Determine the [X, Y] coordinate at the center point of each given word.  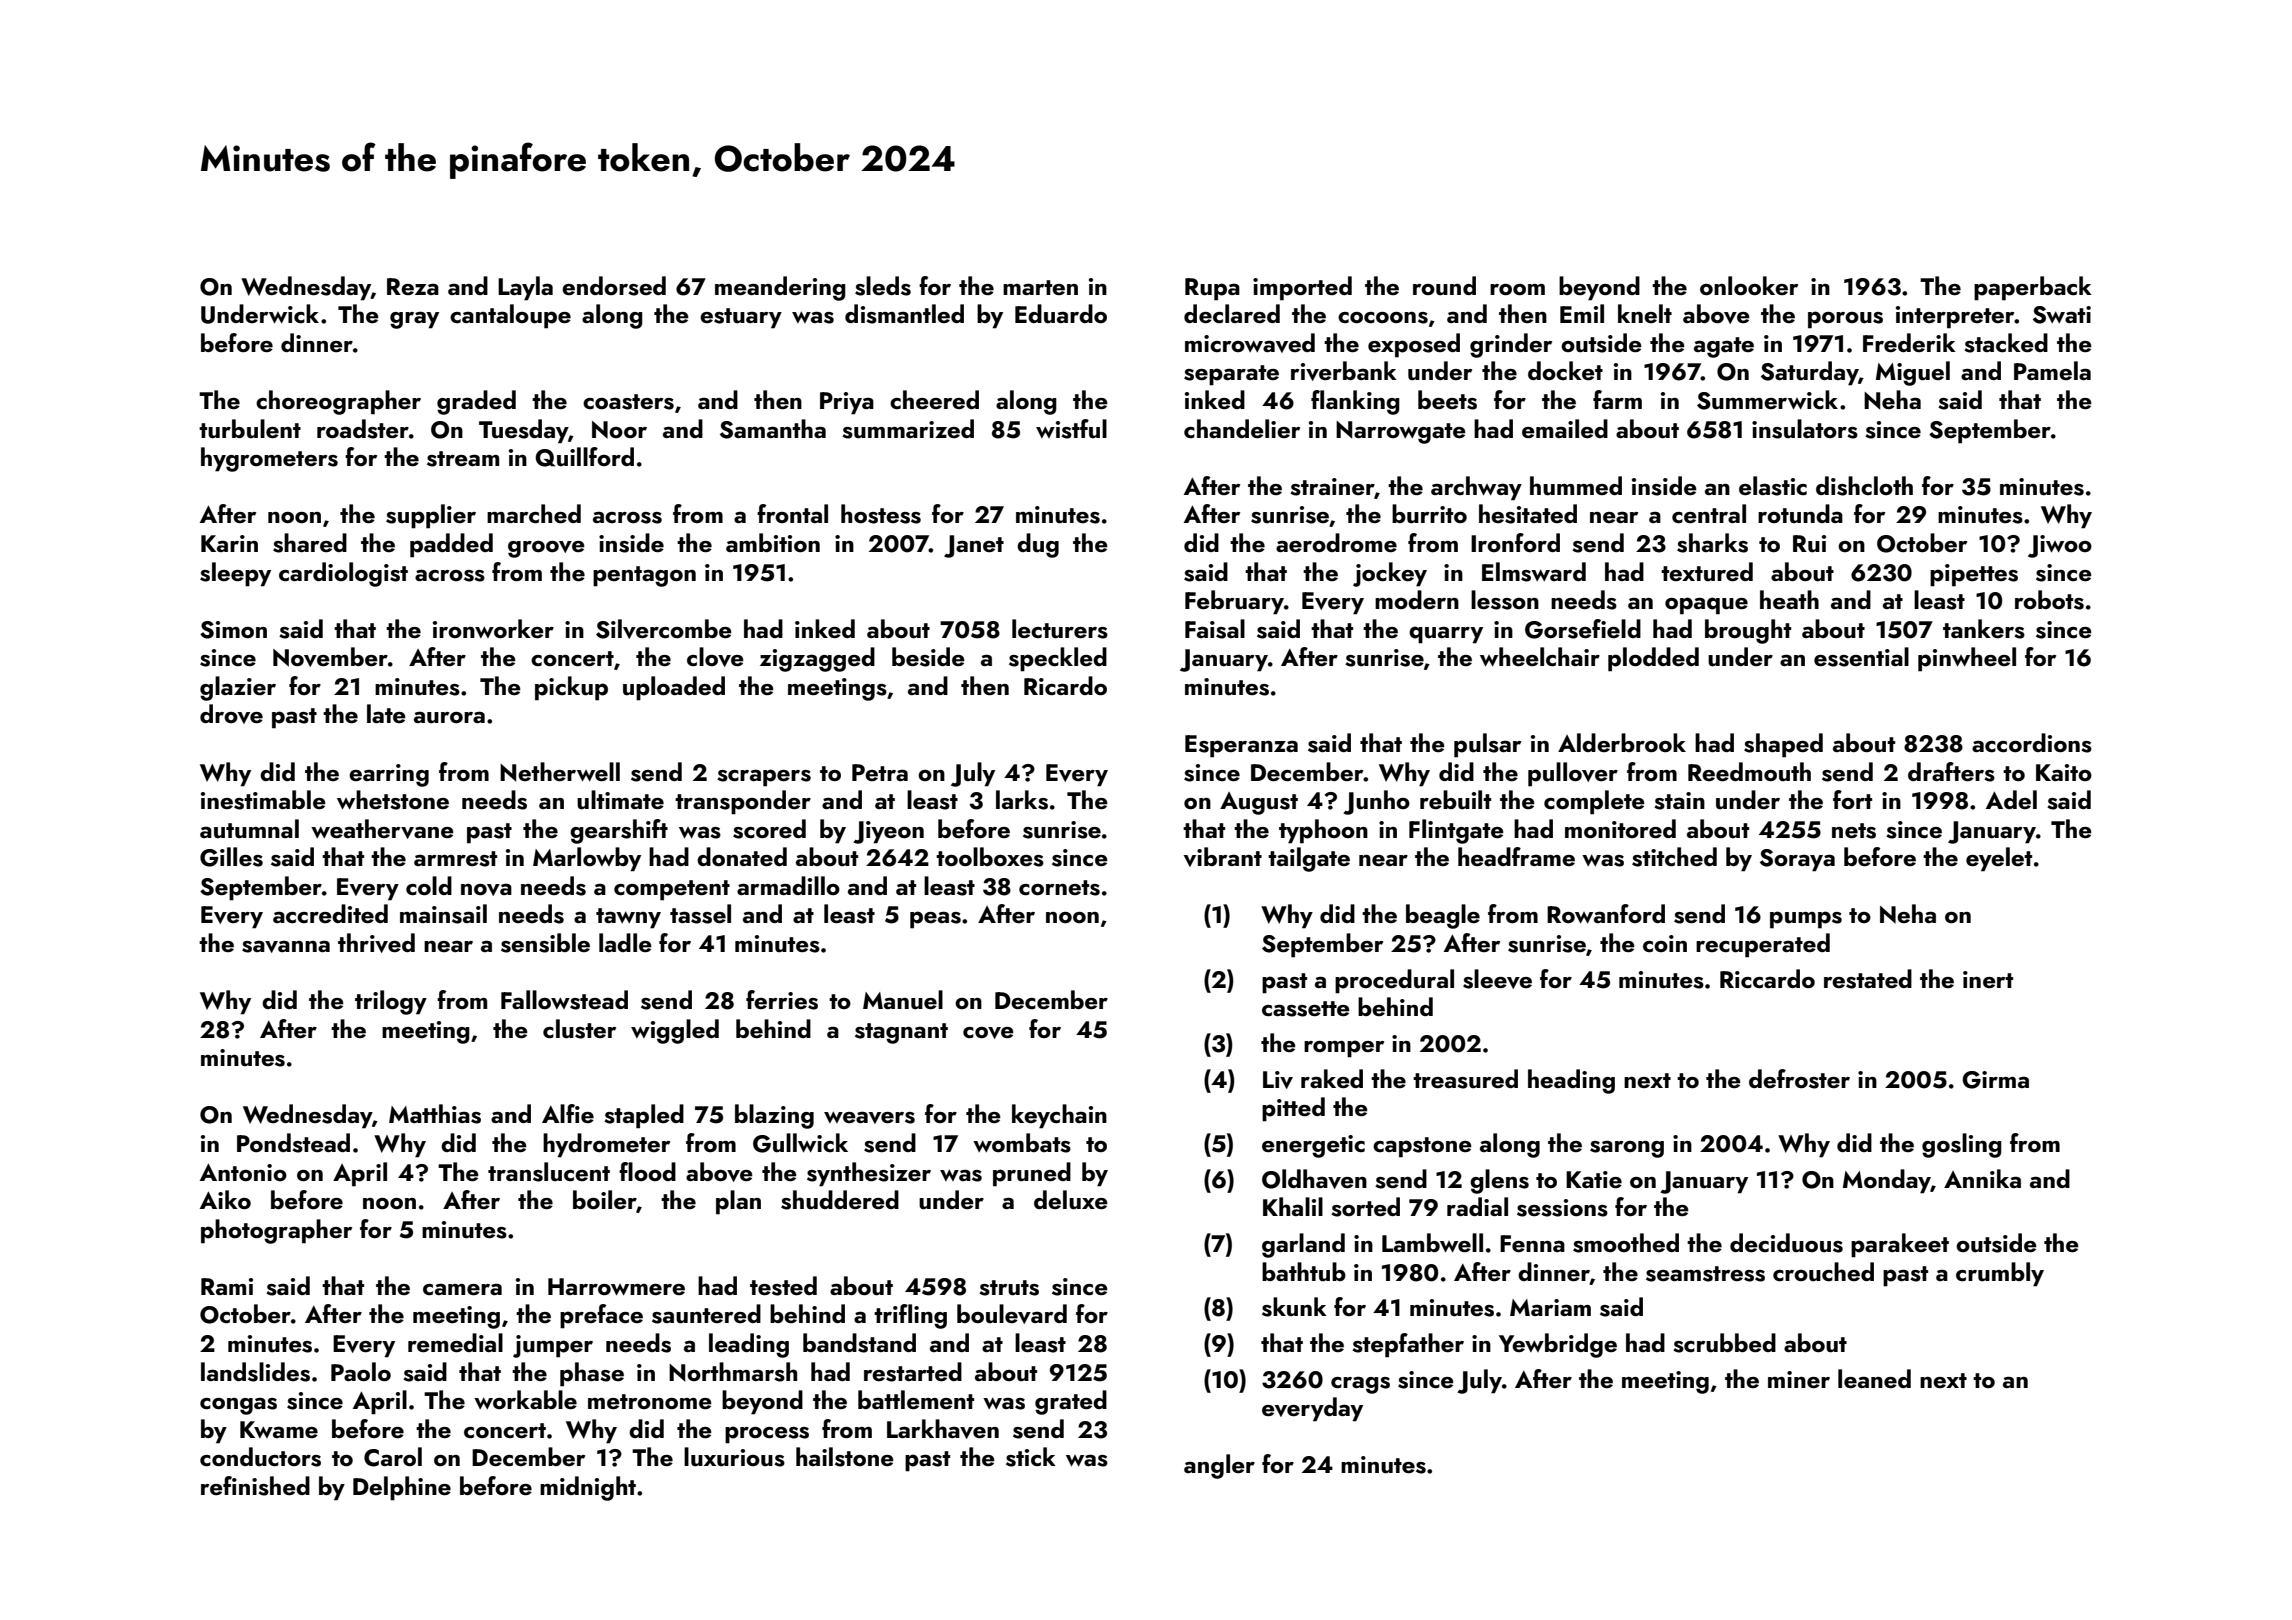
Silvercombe [664, 629]
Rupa [1212, 289]
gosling [1962, 1145]
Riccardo [1767, 979]
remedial [455, 1342]
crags [1360, 1385]
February [1234, 602]
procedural [1394, 981]
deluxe [1071, 1200]
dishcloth [1864, 486]
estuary [741, 318]
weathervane [382, 829]
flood [647, 1171]
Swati [2062, 315]
